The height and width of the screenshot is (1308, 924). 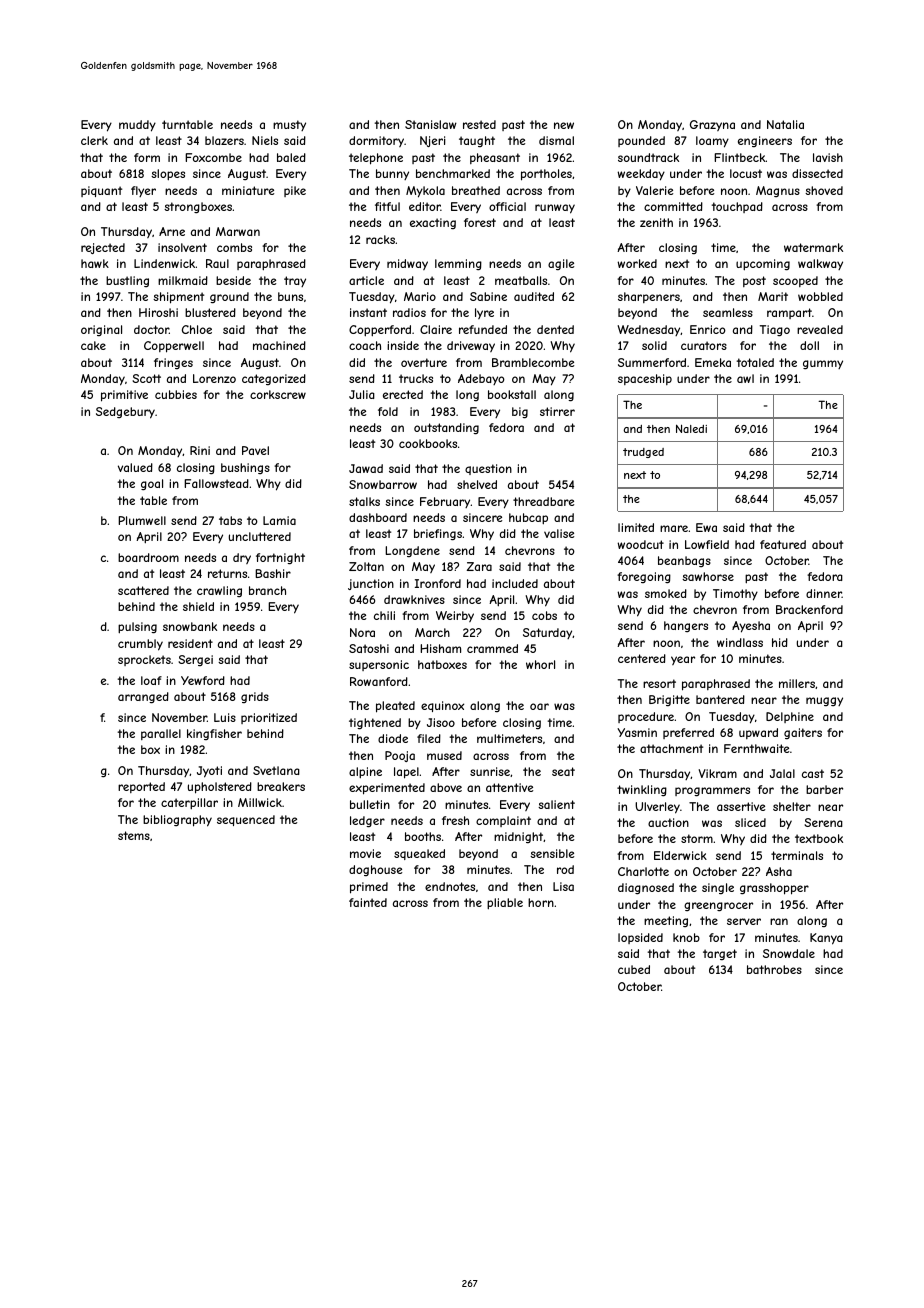 What do you see at coordinates (755, 362) in the screenshot?
I see `totaled` at bounding box center [755, 362].
